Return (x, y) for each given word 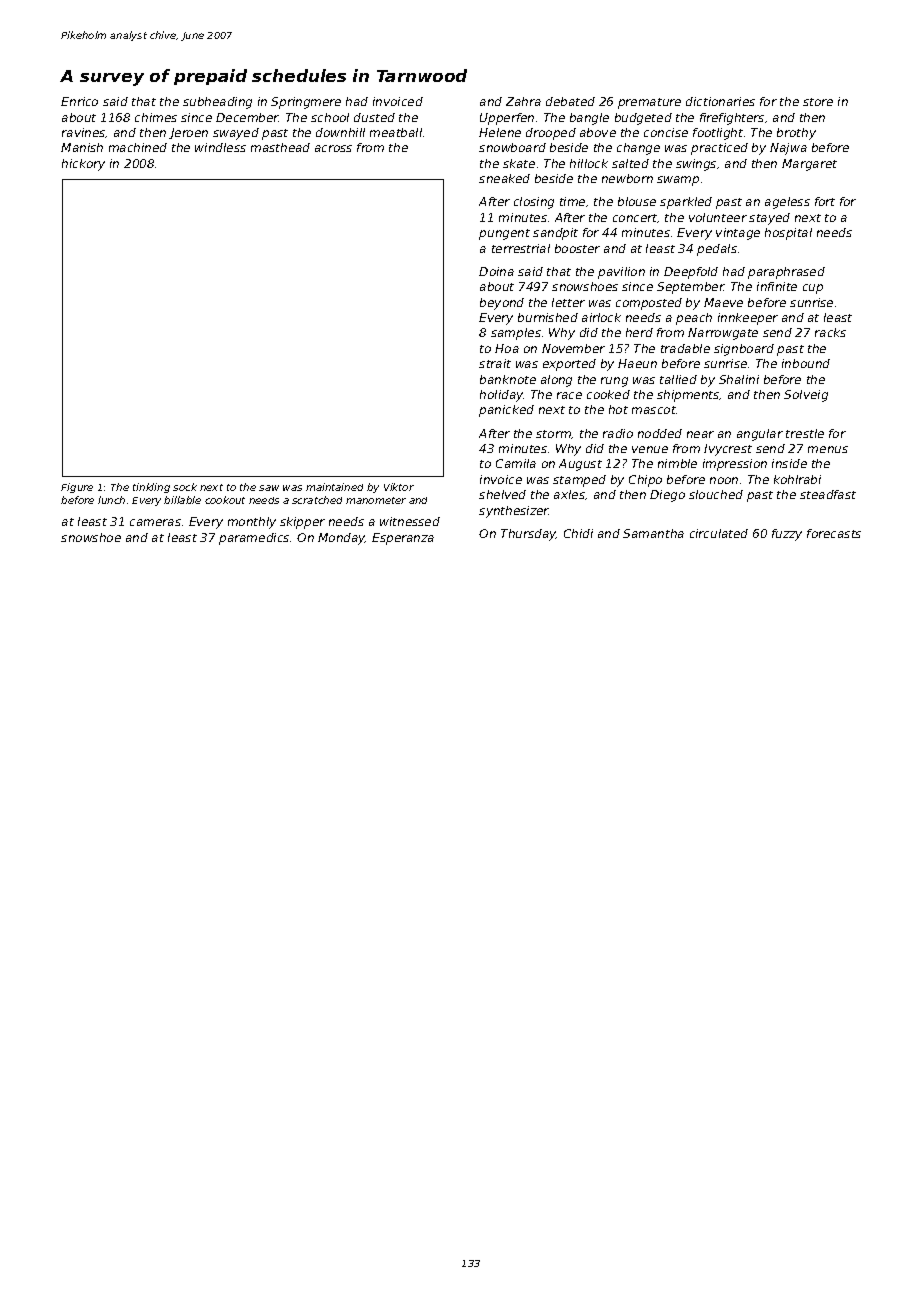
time (572, 201)
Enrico (79, 101)
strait (495, 363)
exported (569, 365)
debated (570, 101)
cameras (155, 522)
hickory (83, 165)
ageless (787, 203)
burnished (548, 317)
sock (185, 487)
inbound (806, 363)
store (818, 102)
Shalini (739, 379)
